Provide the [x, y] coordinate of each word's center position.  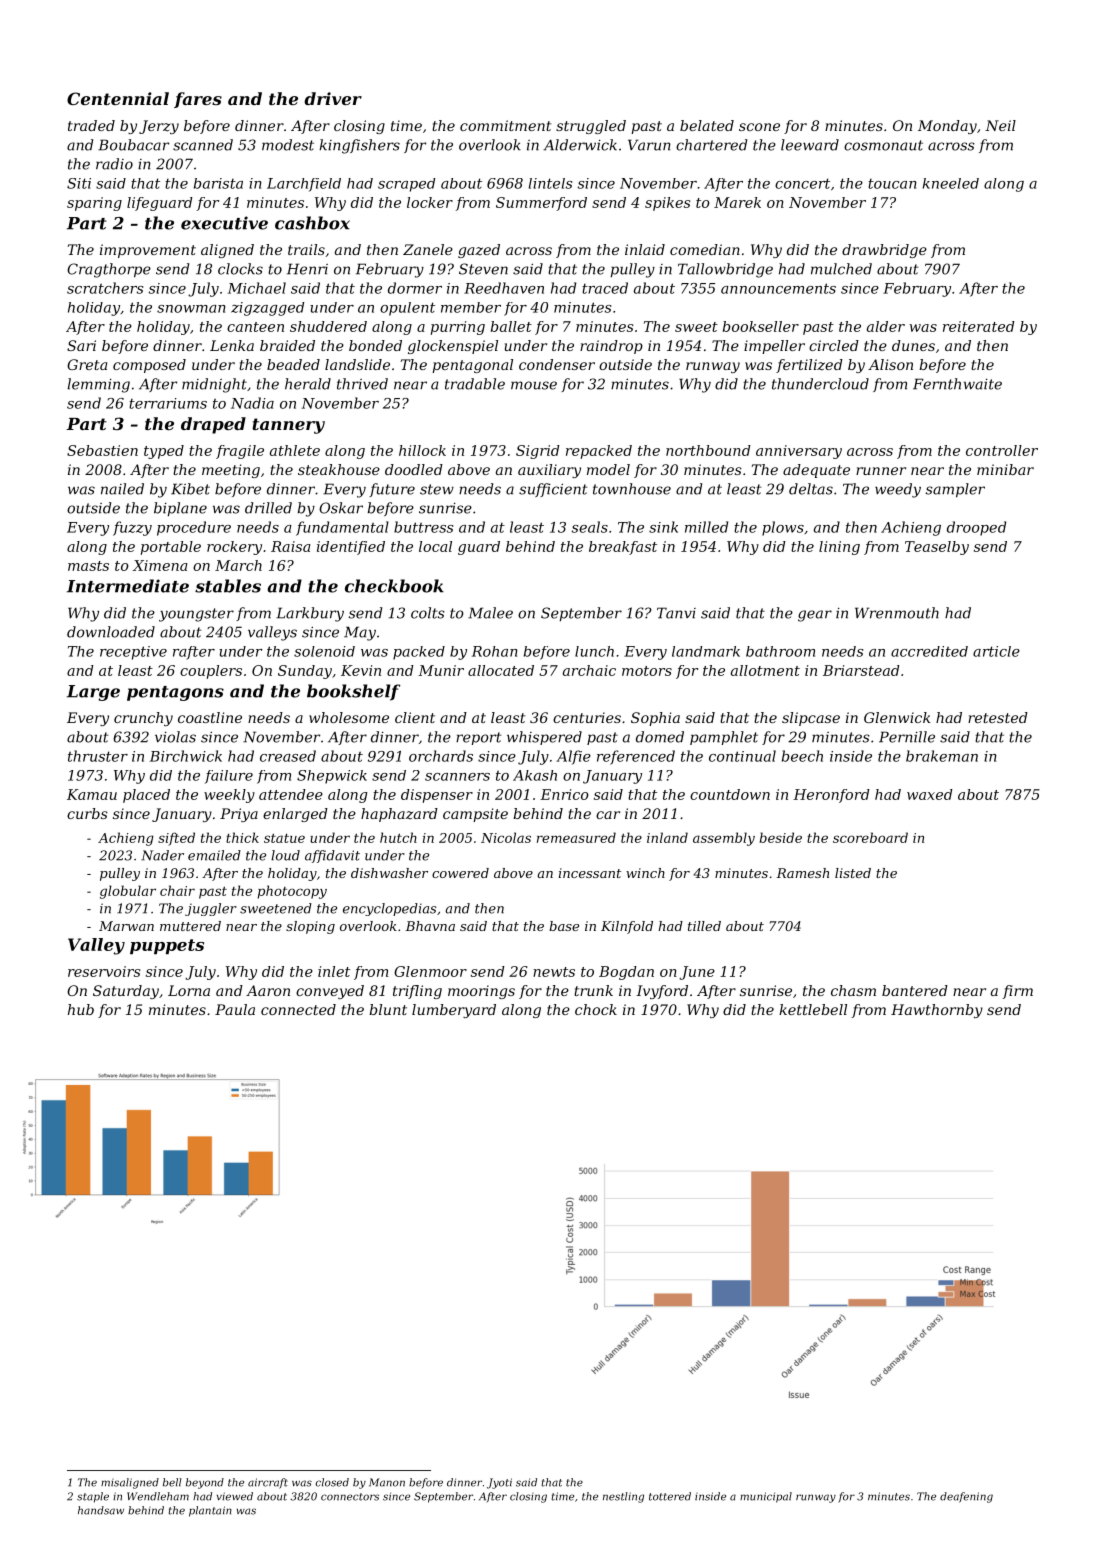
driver [333, 98]
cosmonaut [883, 145]
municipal [766, 1497]
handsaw [101, 1510]
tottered [670, 1496]
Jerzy [159, 127]
